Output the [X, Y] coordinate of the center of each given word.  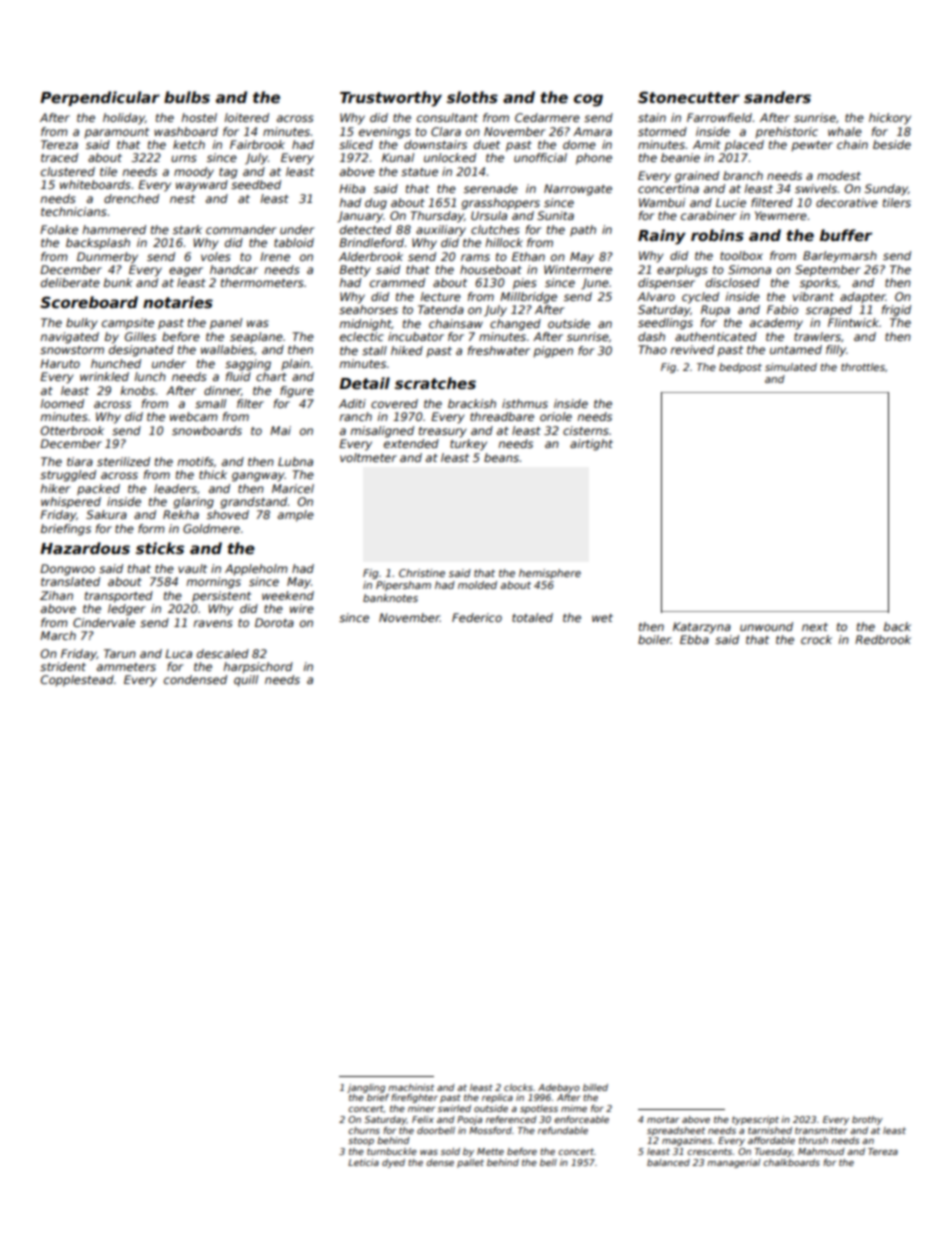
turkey [468, 445]
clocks [518, 1087]
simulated [791, 367]
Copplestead [77, 681]
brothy [867, 1120]
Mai [280, 430]
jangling [366, 1088]
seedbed [256, 184]
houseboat [491, 269]
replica [497, 1098]
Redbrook [883, 639]
